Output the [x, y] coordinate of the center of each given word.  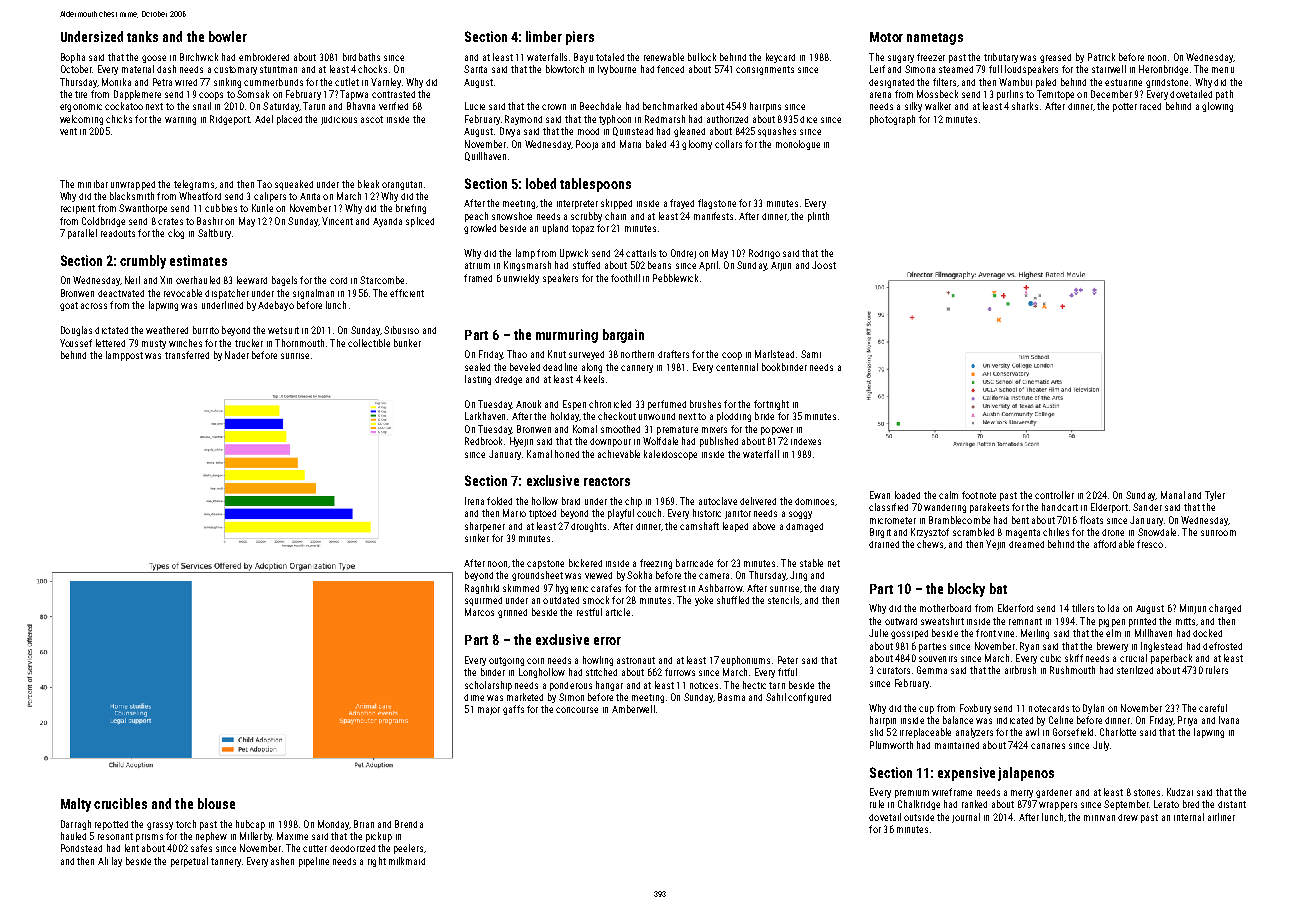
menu [1223, 70]
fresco [1150, 544]
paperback [1171, 659]
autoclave [718, 501]
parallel [82, 234]
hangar [609, 686]
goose [154, 59]
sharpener [485, 527]
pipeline [314, 862]
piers [580, 38]
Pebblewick [675, 278]
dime [474, 697]
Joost [824, 265]
